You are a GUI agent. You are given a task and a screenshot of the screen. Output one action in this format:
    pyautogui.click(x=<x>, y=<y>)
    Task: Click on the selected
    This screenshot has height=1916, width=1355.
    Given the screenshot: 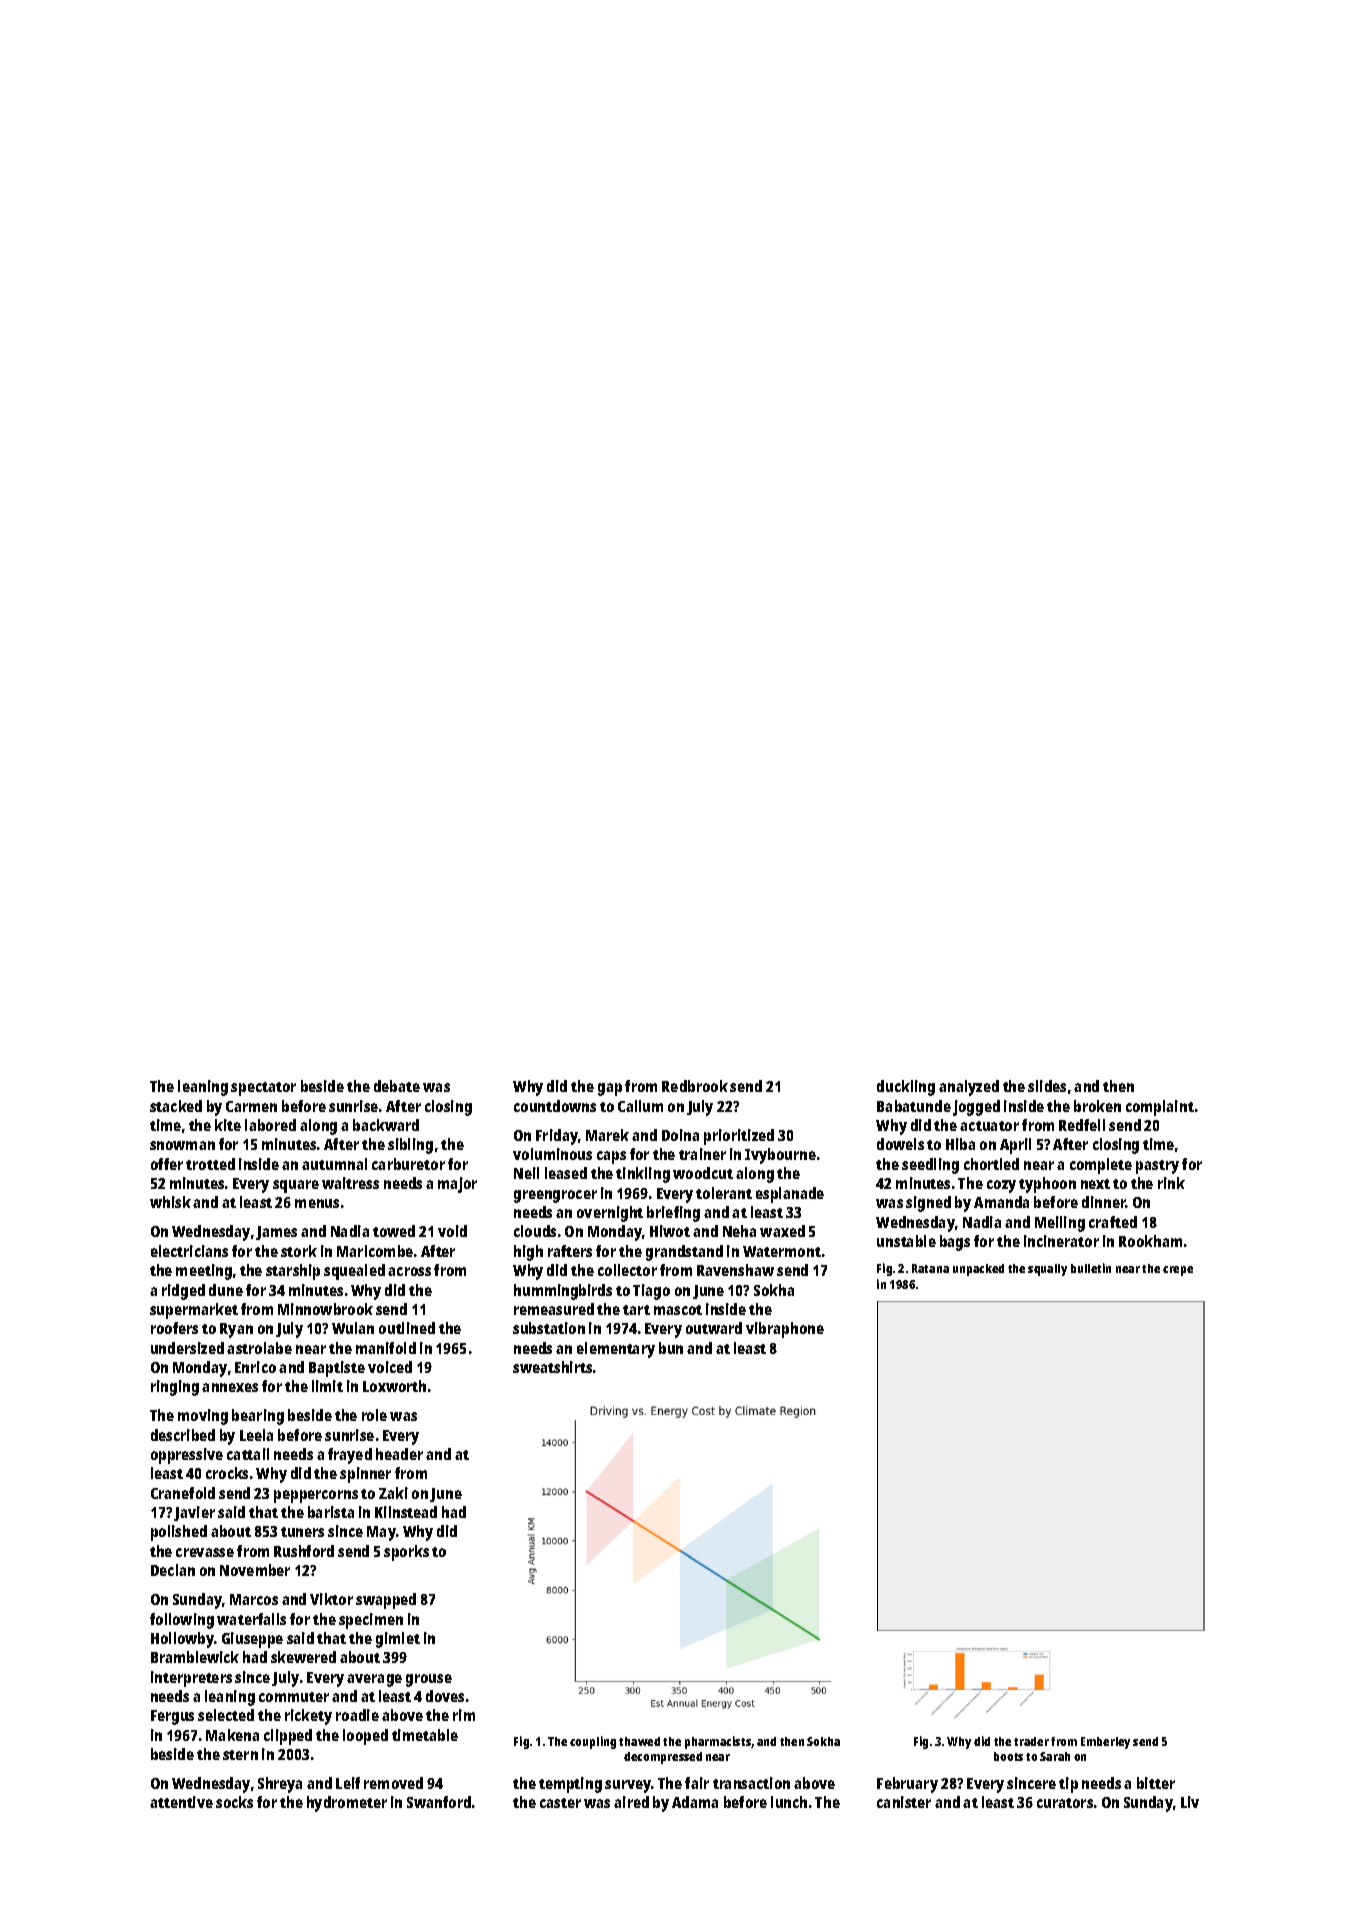 What is the action you would take?
    pyautogui.click(x=226, y=1715)
